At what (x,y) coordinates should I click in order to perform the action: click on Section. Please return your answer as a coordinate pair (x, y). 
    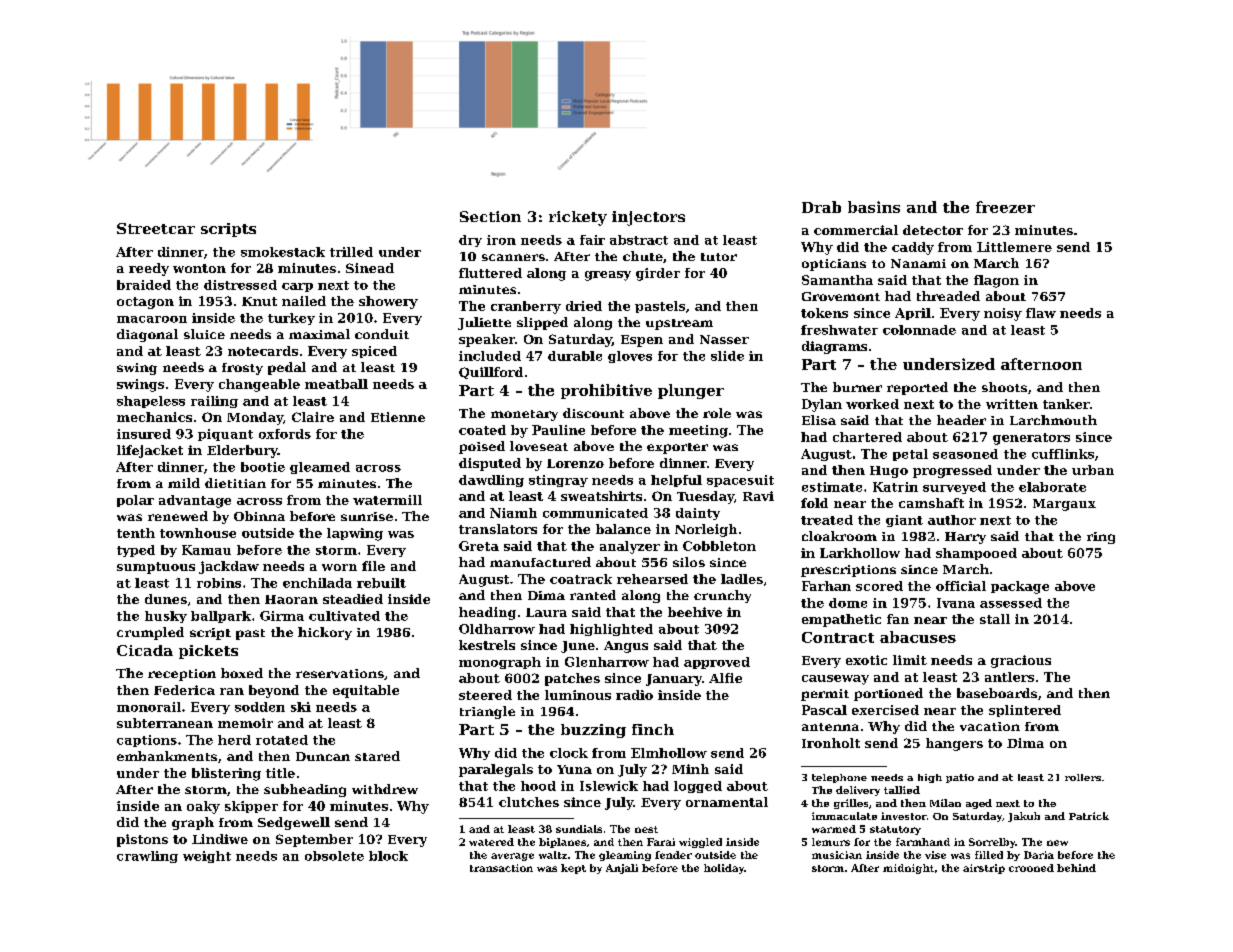
    Looking at the image, I should click on (490, 216).
